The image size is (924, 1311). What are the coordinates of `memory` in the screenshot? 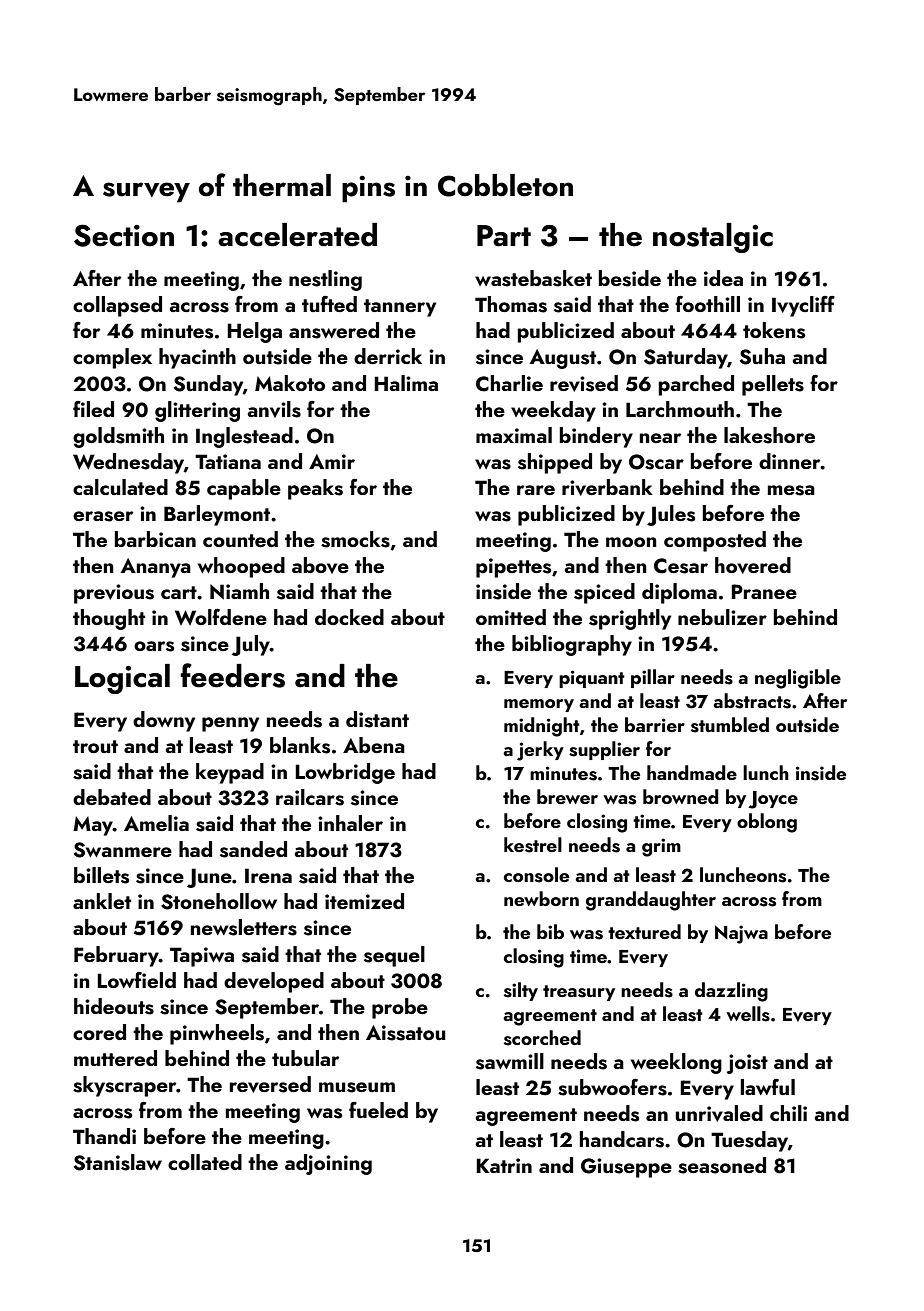 It's located at (539, 705).
